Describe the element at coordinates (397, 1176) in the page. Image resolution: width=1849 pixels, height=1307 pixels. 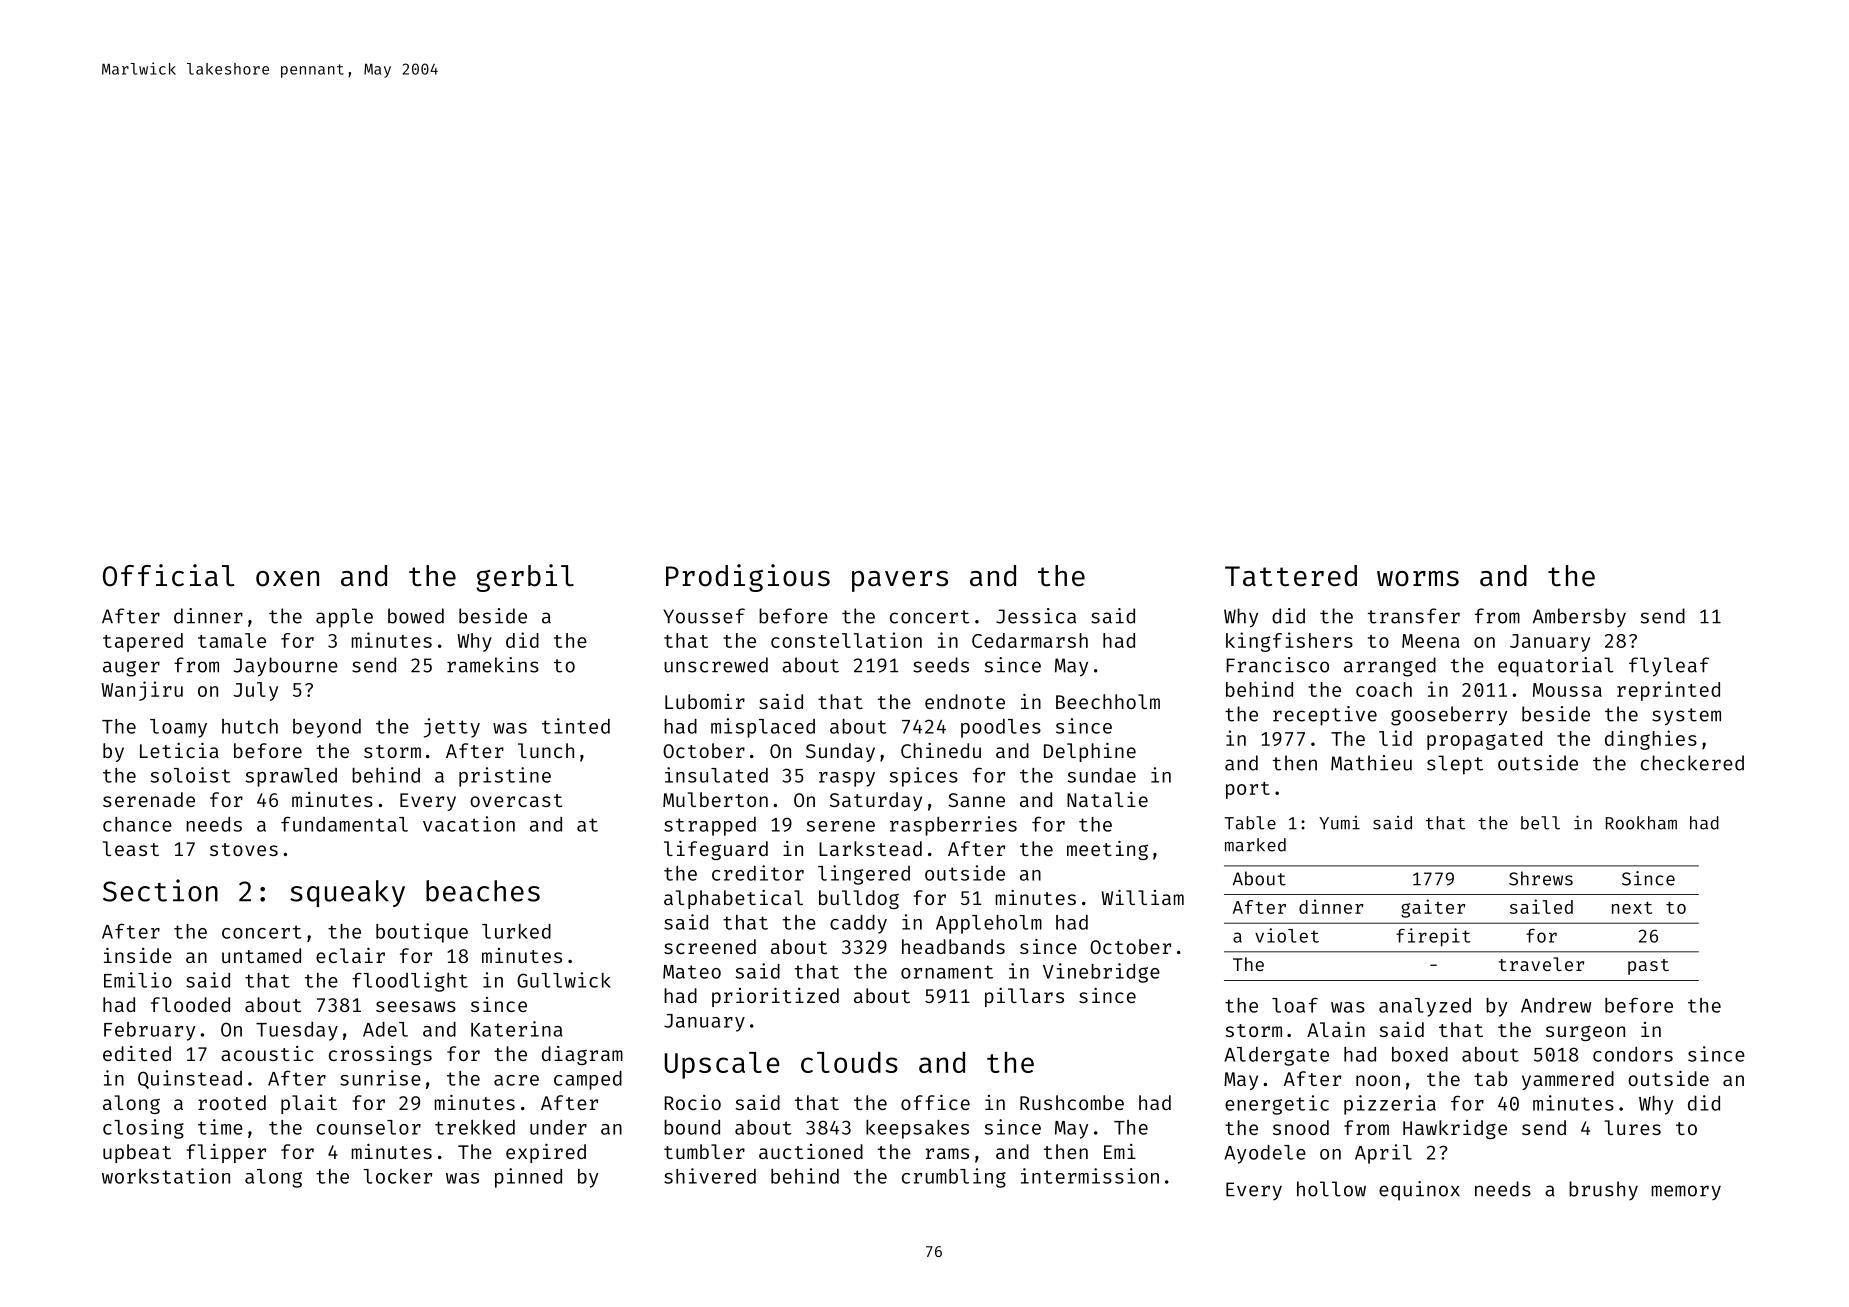
I see `locker` at that location.
